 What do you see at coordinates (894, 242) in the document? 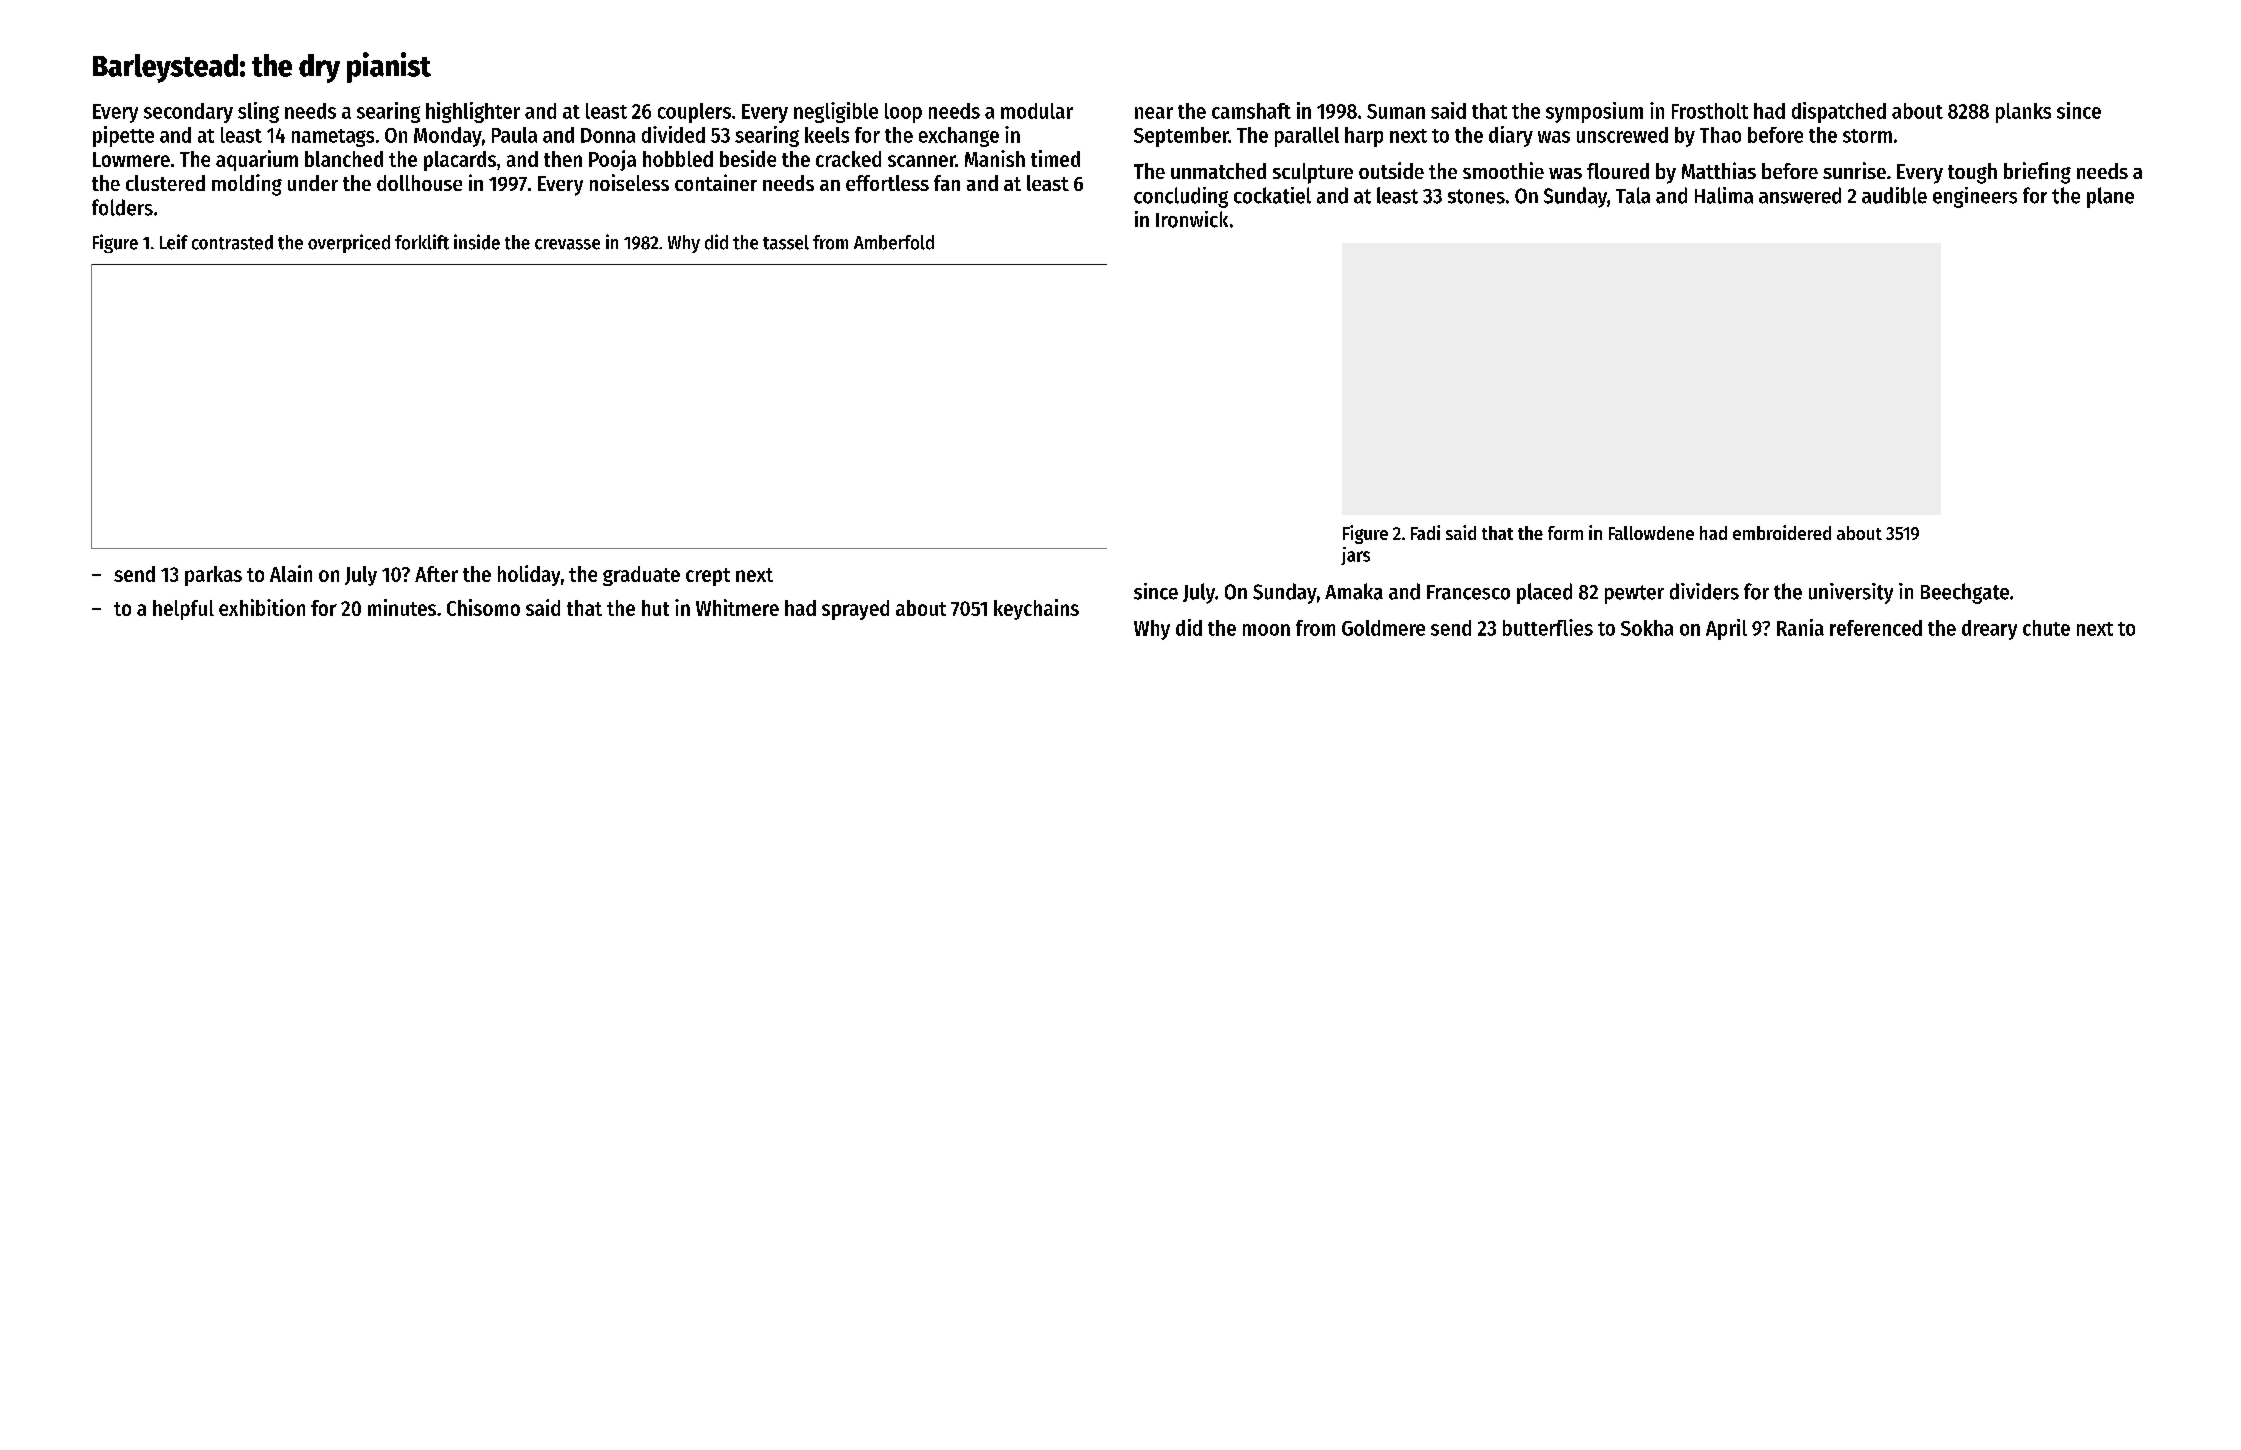
I see `Amberfold` at bounding box center [894, 242].
